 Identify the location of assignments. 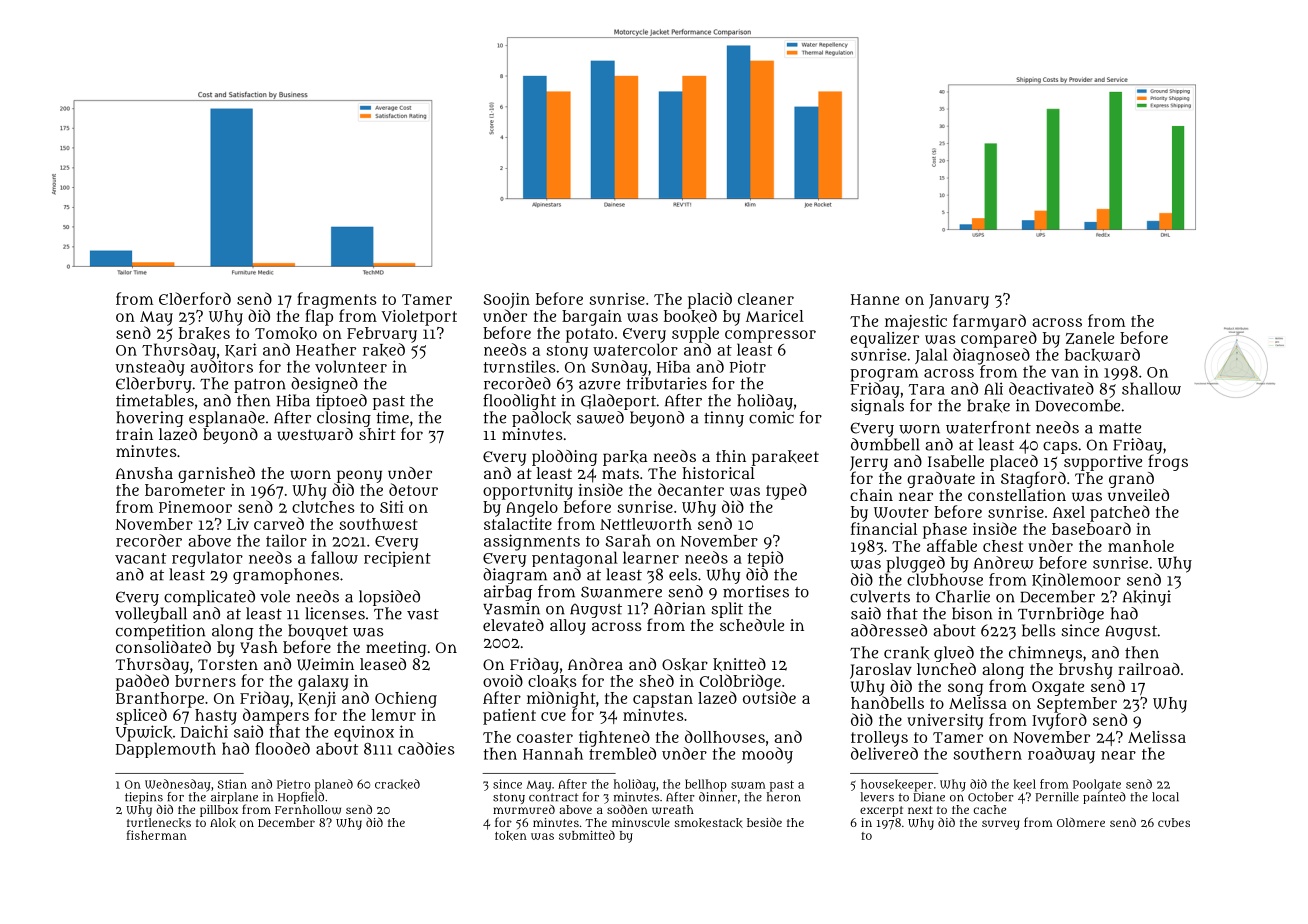
(532, 542).
